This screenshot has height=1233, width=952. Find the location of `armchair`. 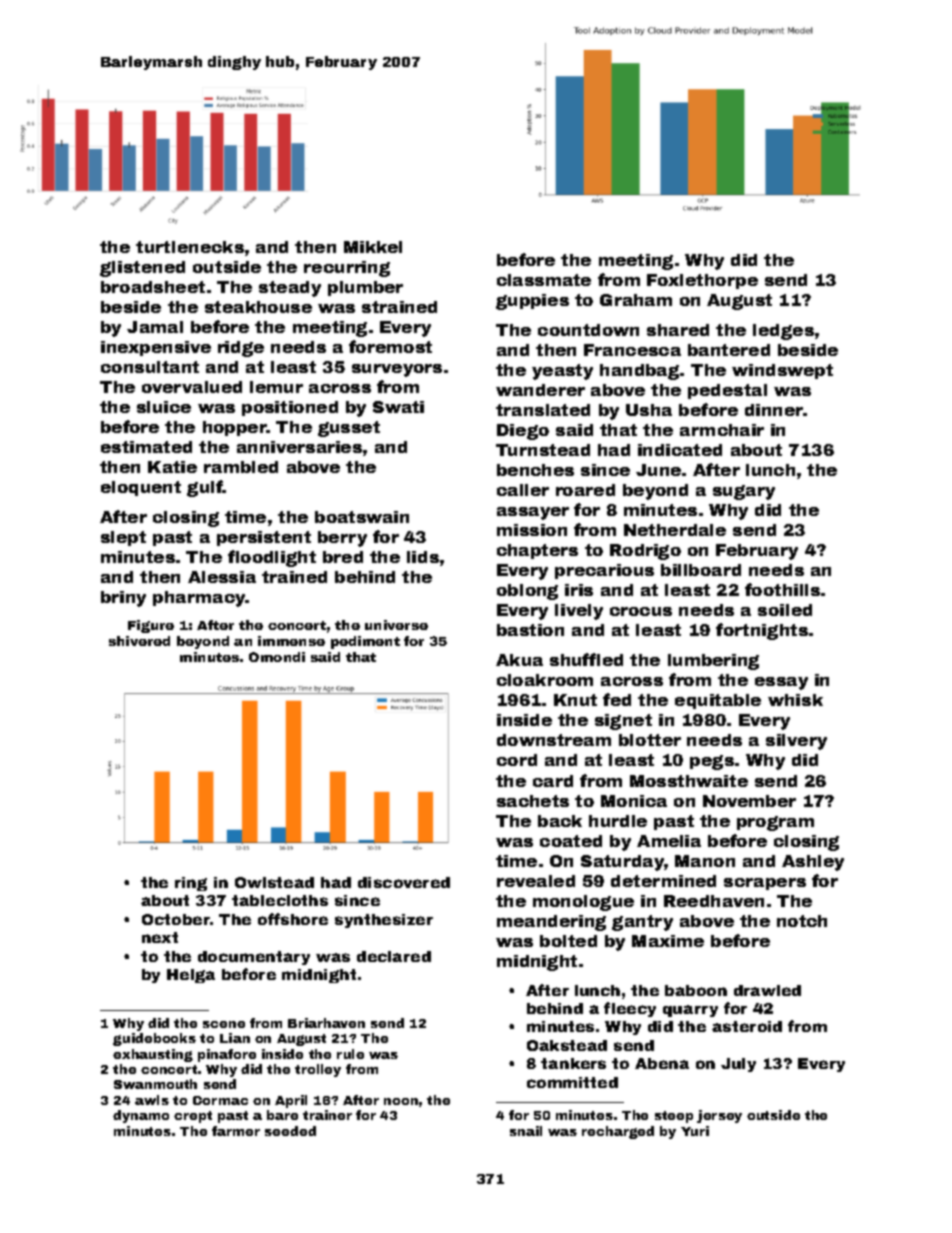

armchair is located at coordinates (722, 430).
